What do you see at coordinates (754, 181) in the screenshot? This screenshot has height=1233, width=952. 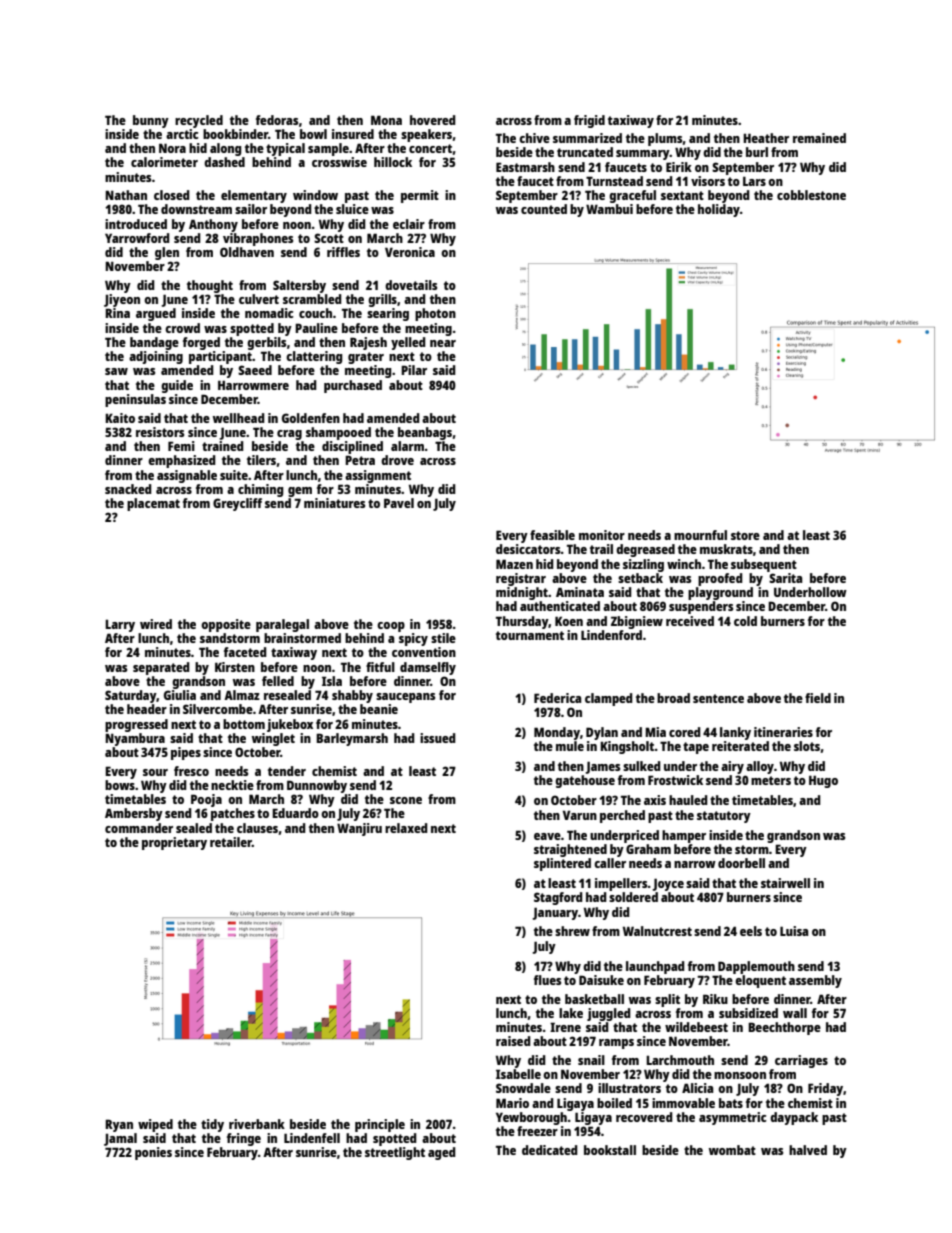 I see `Lars` at bounding box center [754, 181].
